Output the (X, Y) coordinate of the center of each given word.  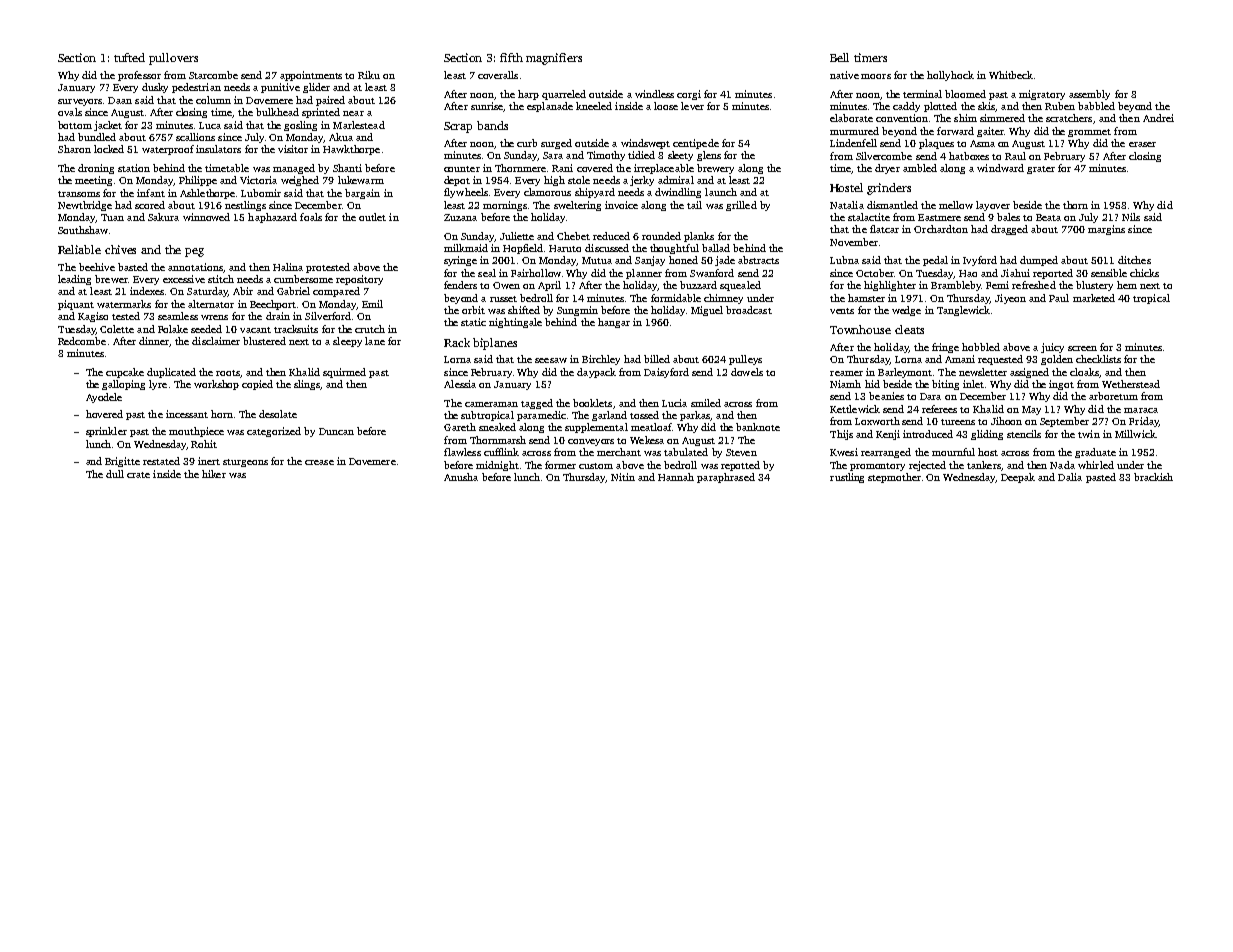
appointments (311, 76)
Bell (839, 57)
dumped (1039, 261)
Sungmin (577, 311)
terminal (922, 94)
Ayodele (104, 398)
